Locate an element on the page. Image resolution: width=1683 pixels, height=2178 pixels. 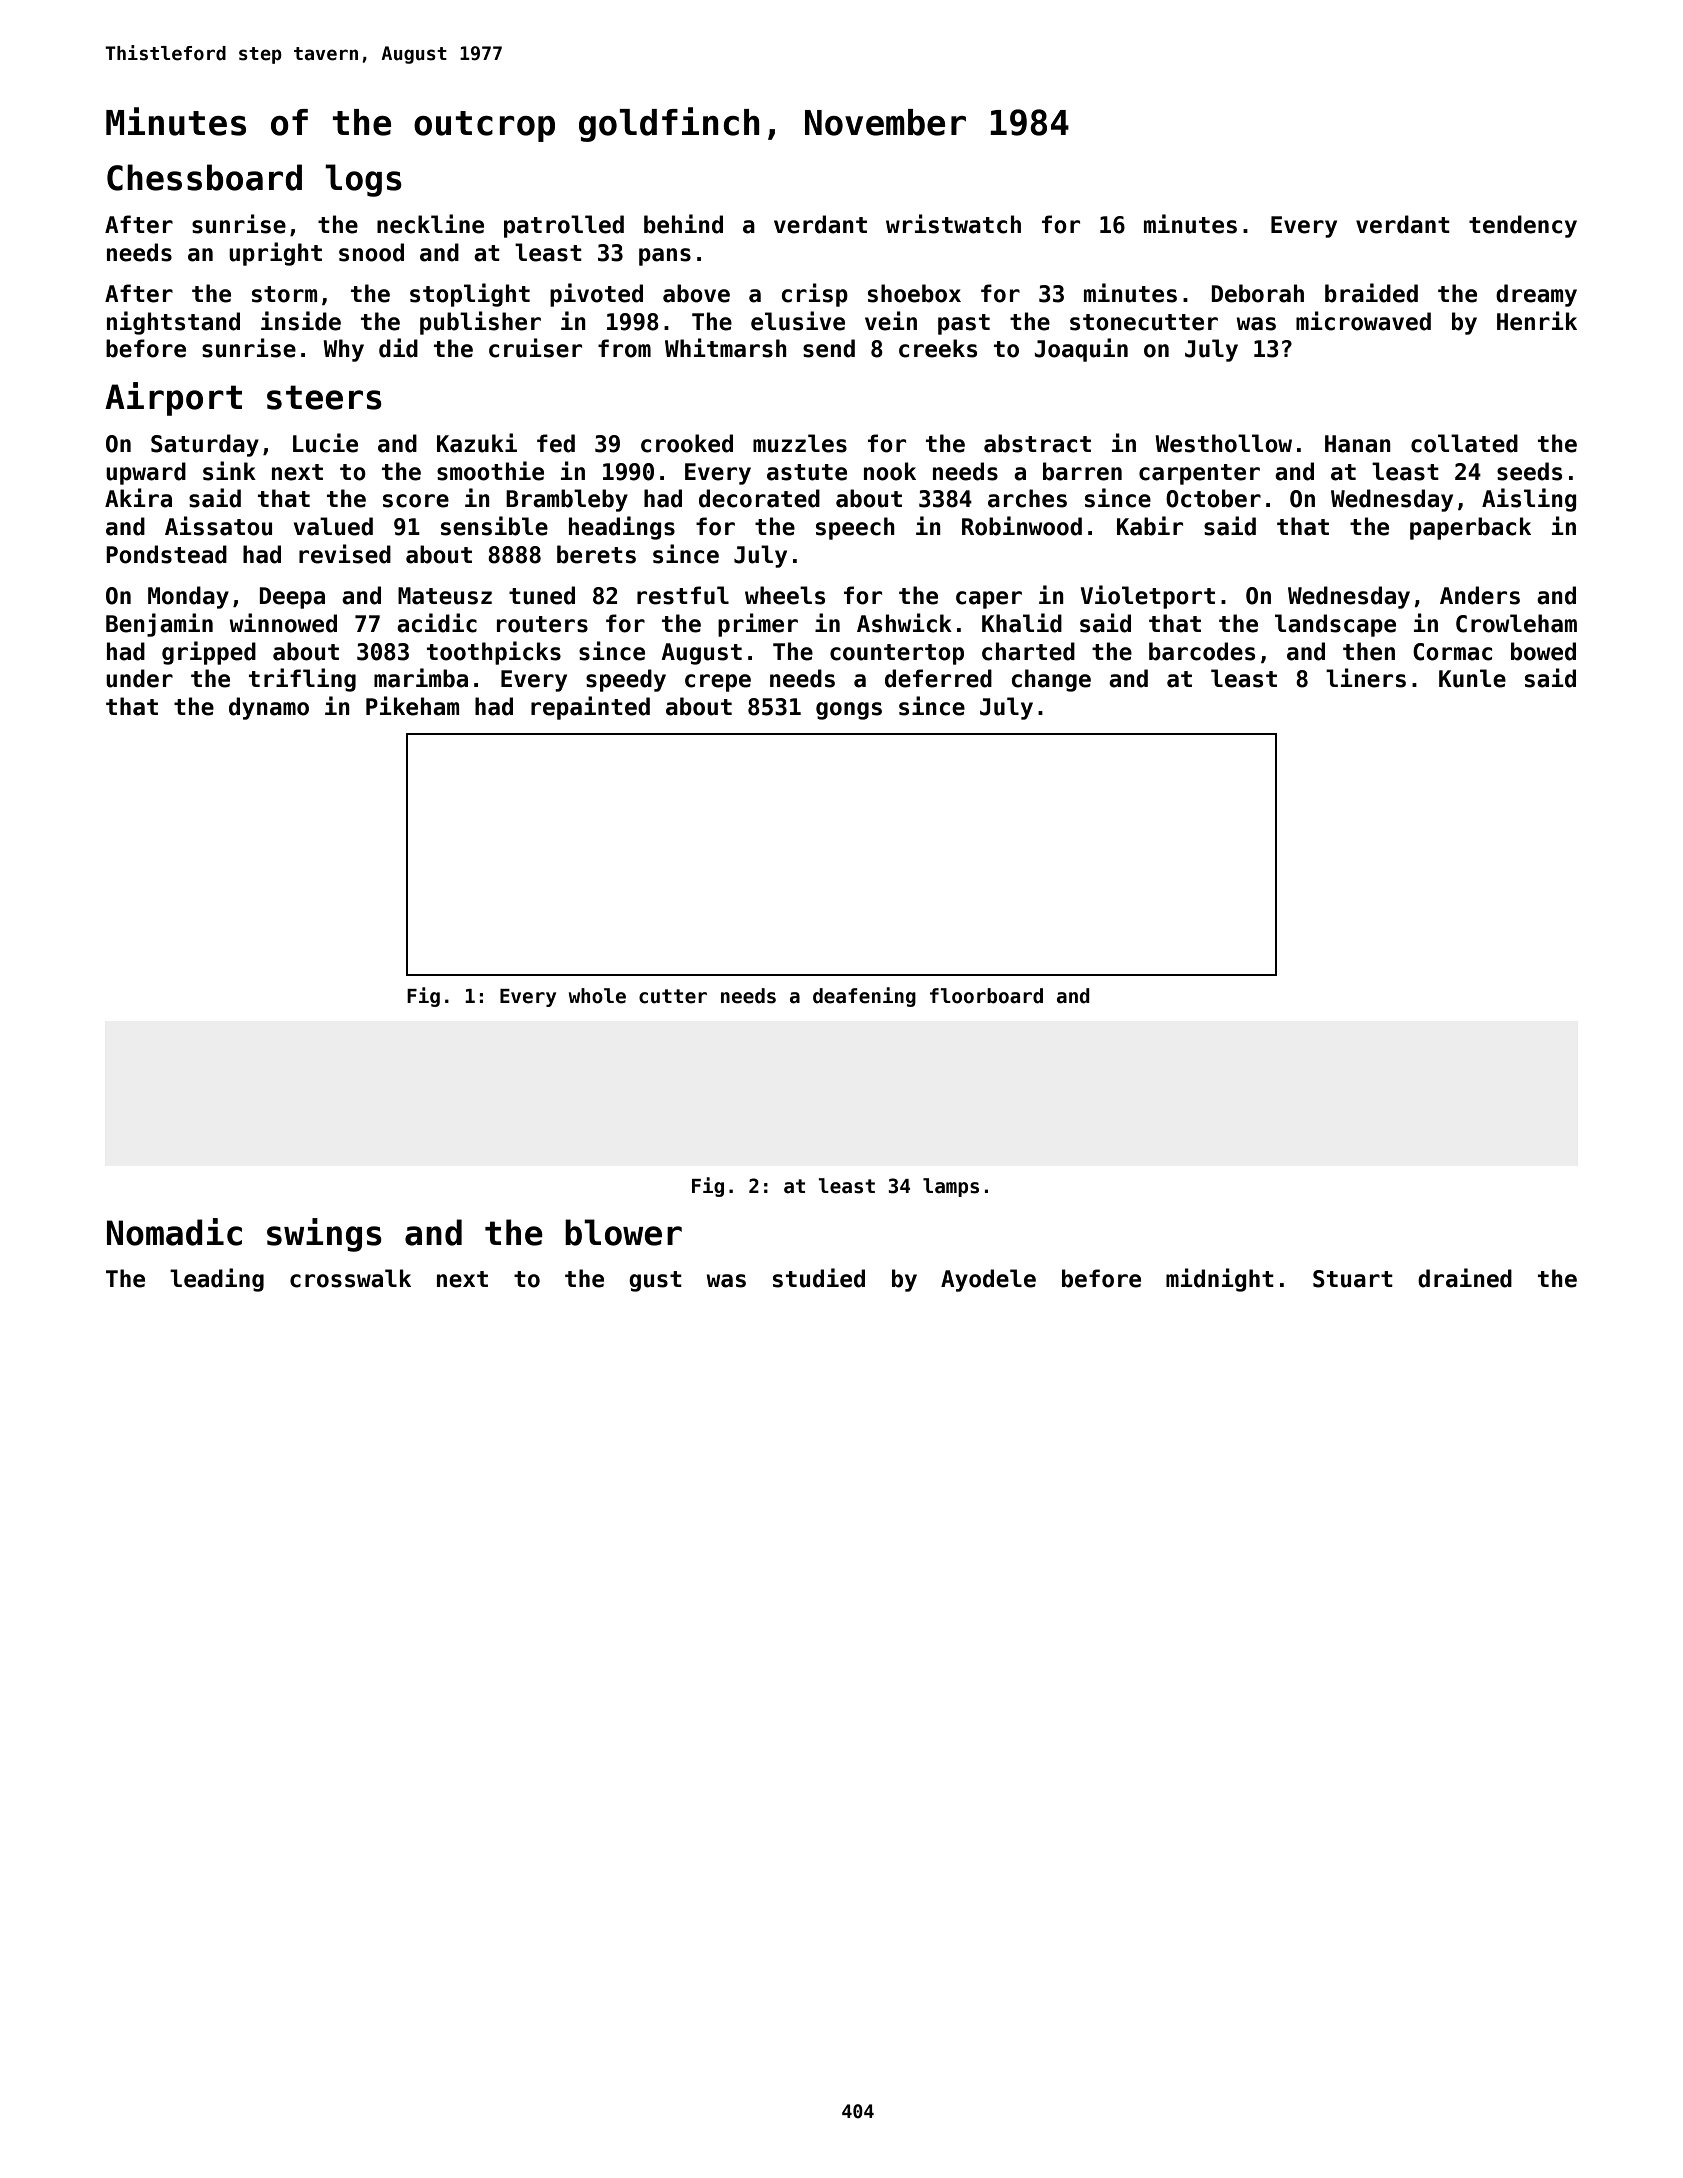
leading is located at coordinates (217, 1280).
